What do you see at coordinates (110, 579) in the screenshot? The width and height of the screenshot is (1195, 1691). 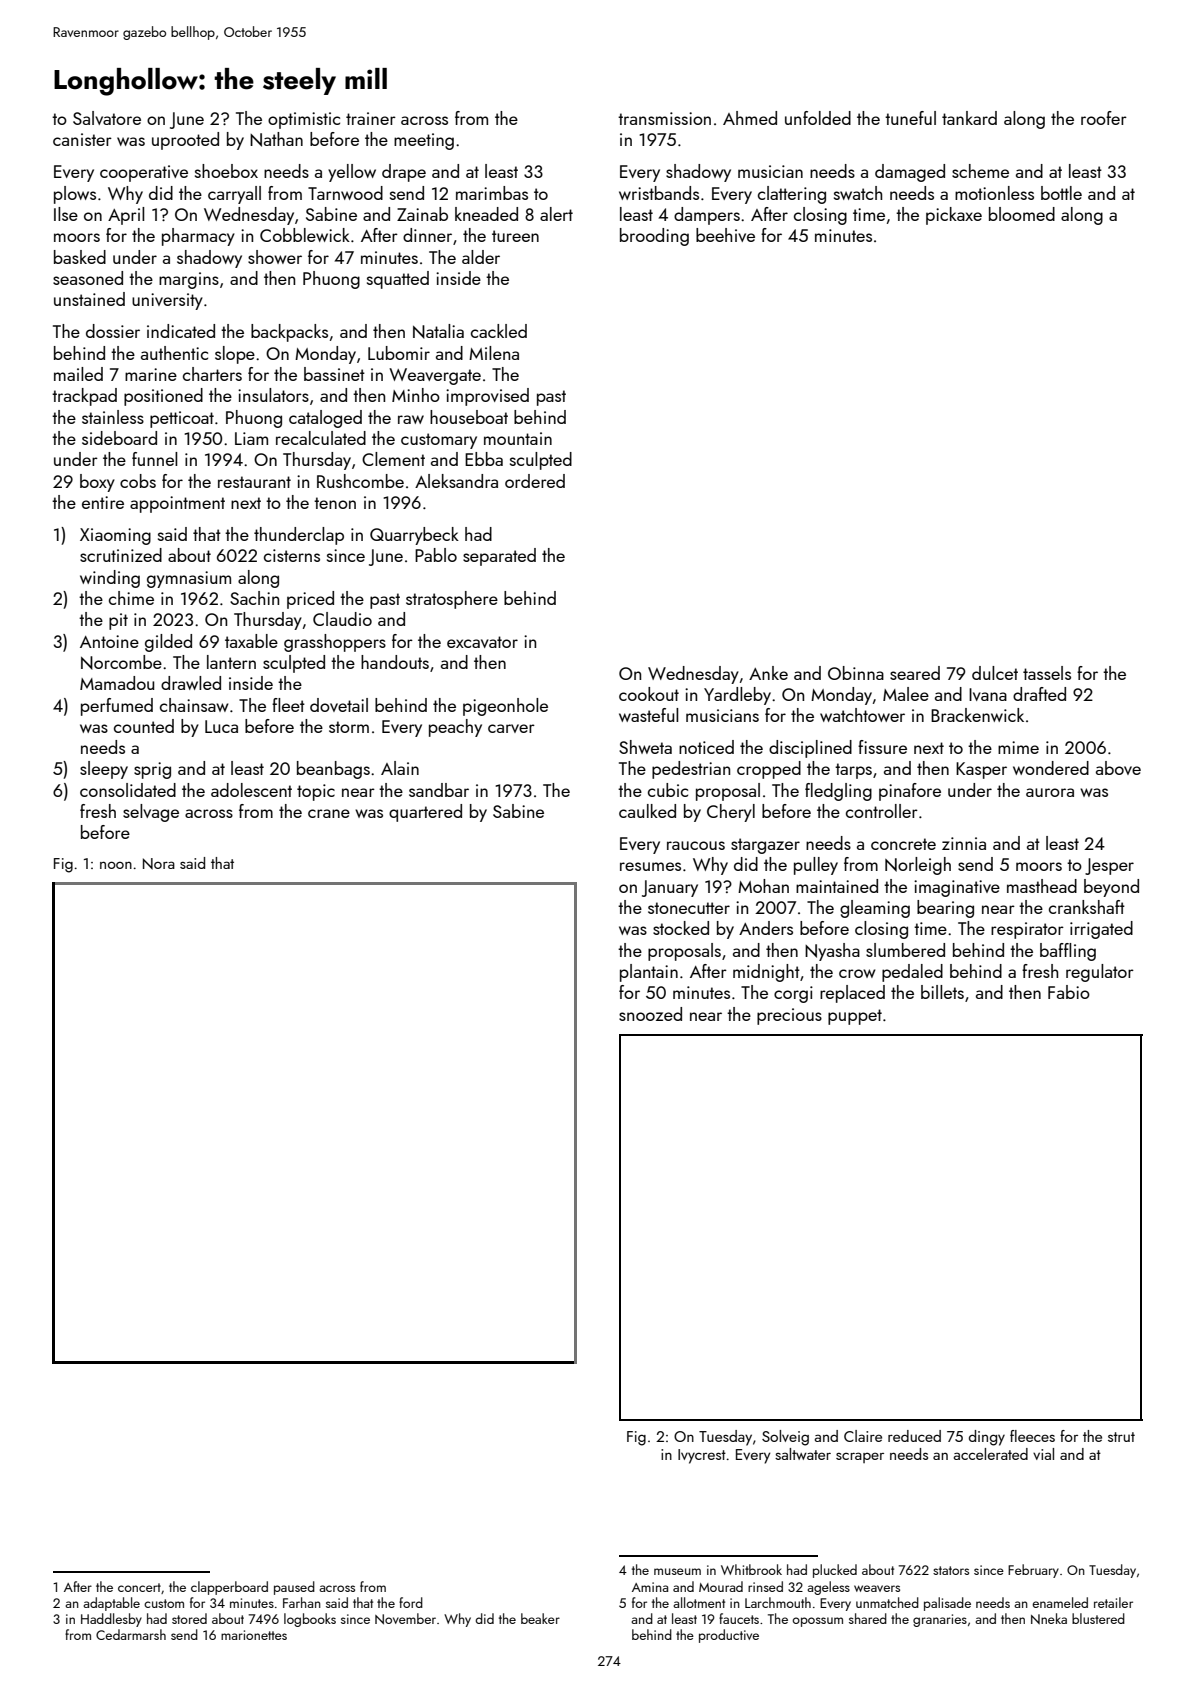 I see `winding` at bounding box center [110, 579].
